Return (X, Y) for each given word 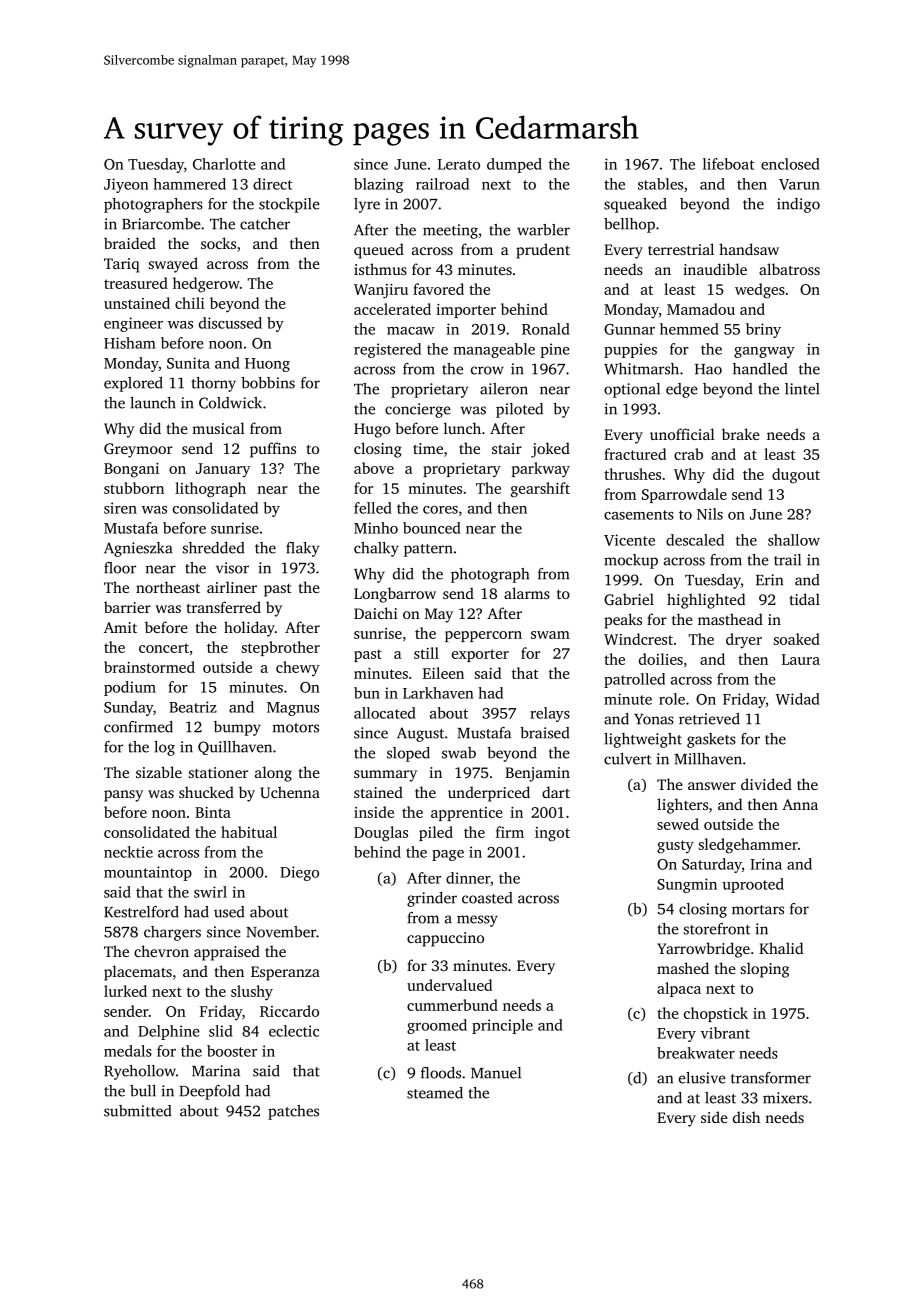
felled (373, 508)
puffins (273, 450)
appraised (227, 953)
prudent (543, 251)
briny (763, 330)
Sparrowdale (684, 495)
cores (440, 510)
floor (120, 568)
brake (741, 434)
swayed (173, 265)
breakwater (696, 1053)
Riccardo (289, 1011)
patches (293, 1112)
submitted (137, 1111)
